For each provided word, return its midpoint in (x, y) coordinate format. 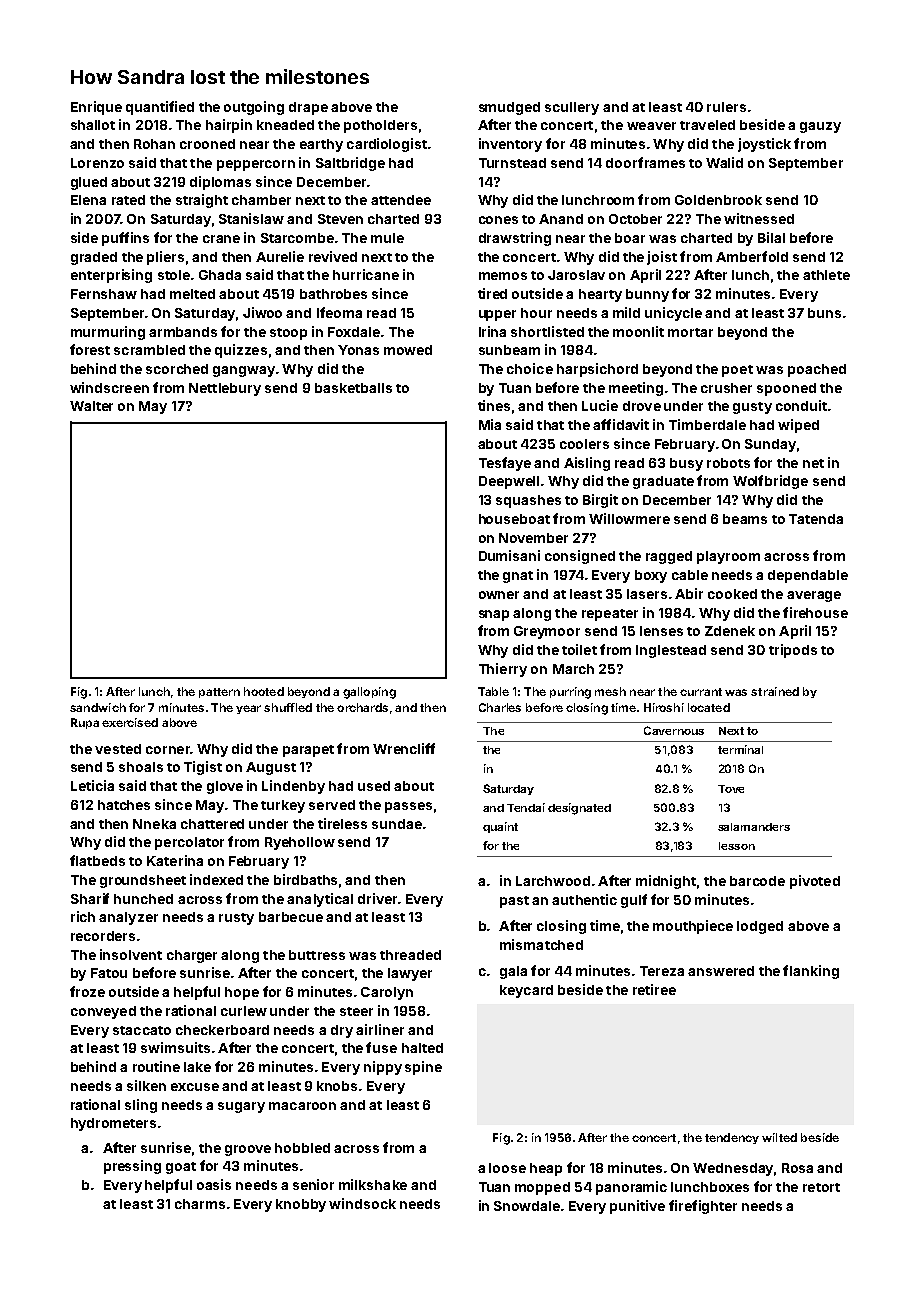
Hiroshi (664, 707)
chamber (261, 200)
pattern (219, 693)
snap (494, 615)
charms (200, 1204)
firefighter (703, 1207)
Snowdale (527, 1206)
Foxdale (354, 332)
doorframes (645, 162)
